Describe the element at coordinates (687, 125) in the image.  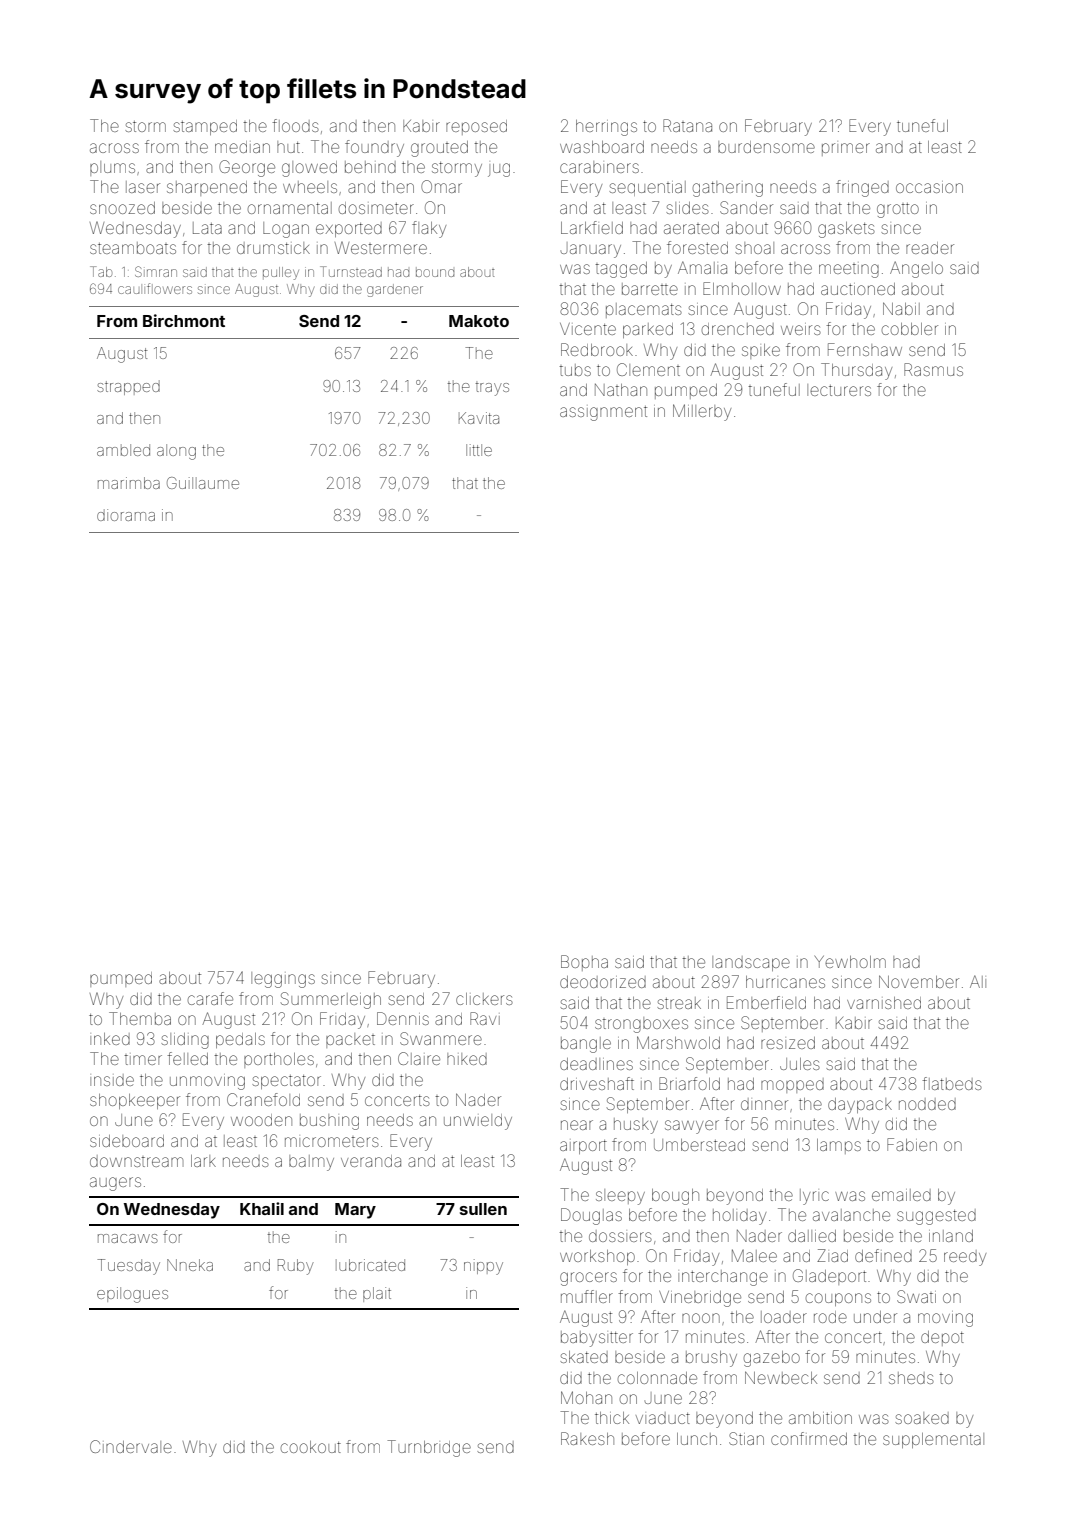
I see `Ratana` at that location.
